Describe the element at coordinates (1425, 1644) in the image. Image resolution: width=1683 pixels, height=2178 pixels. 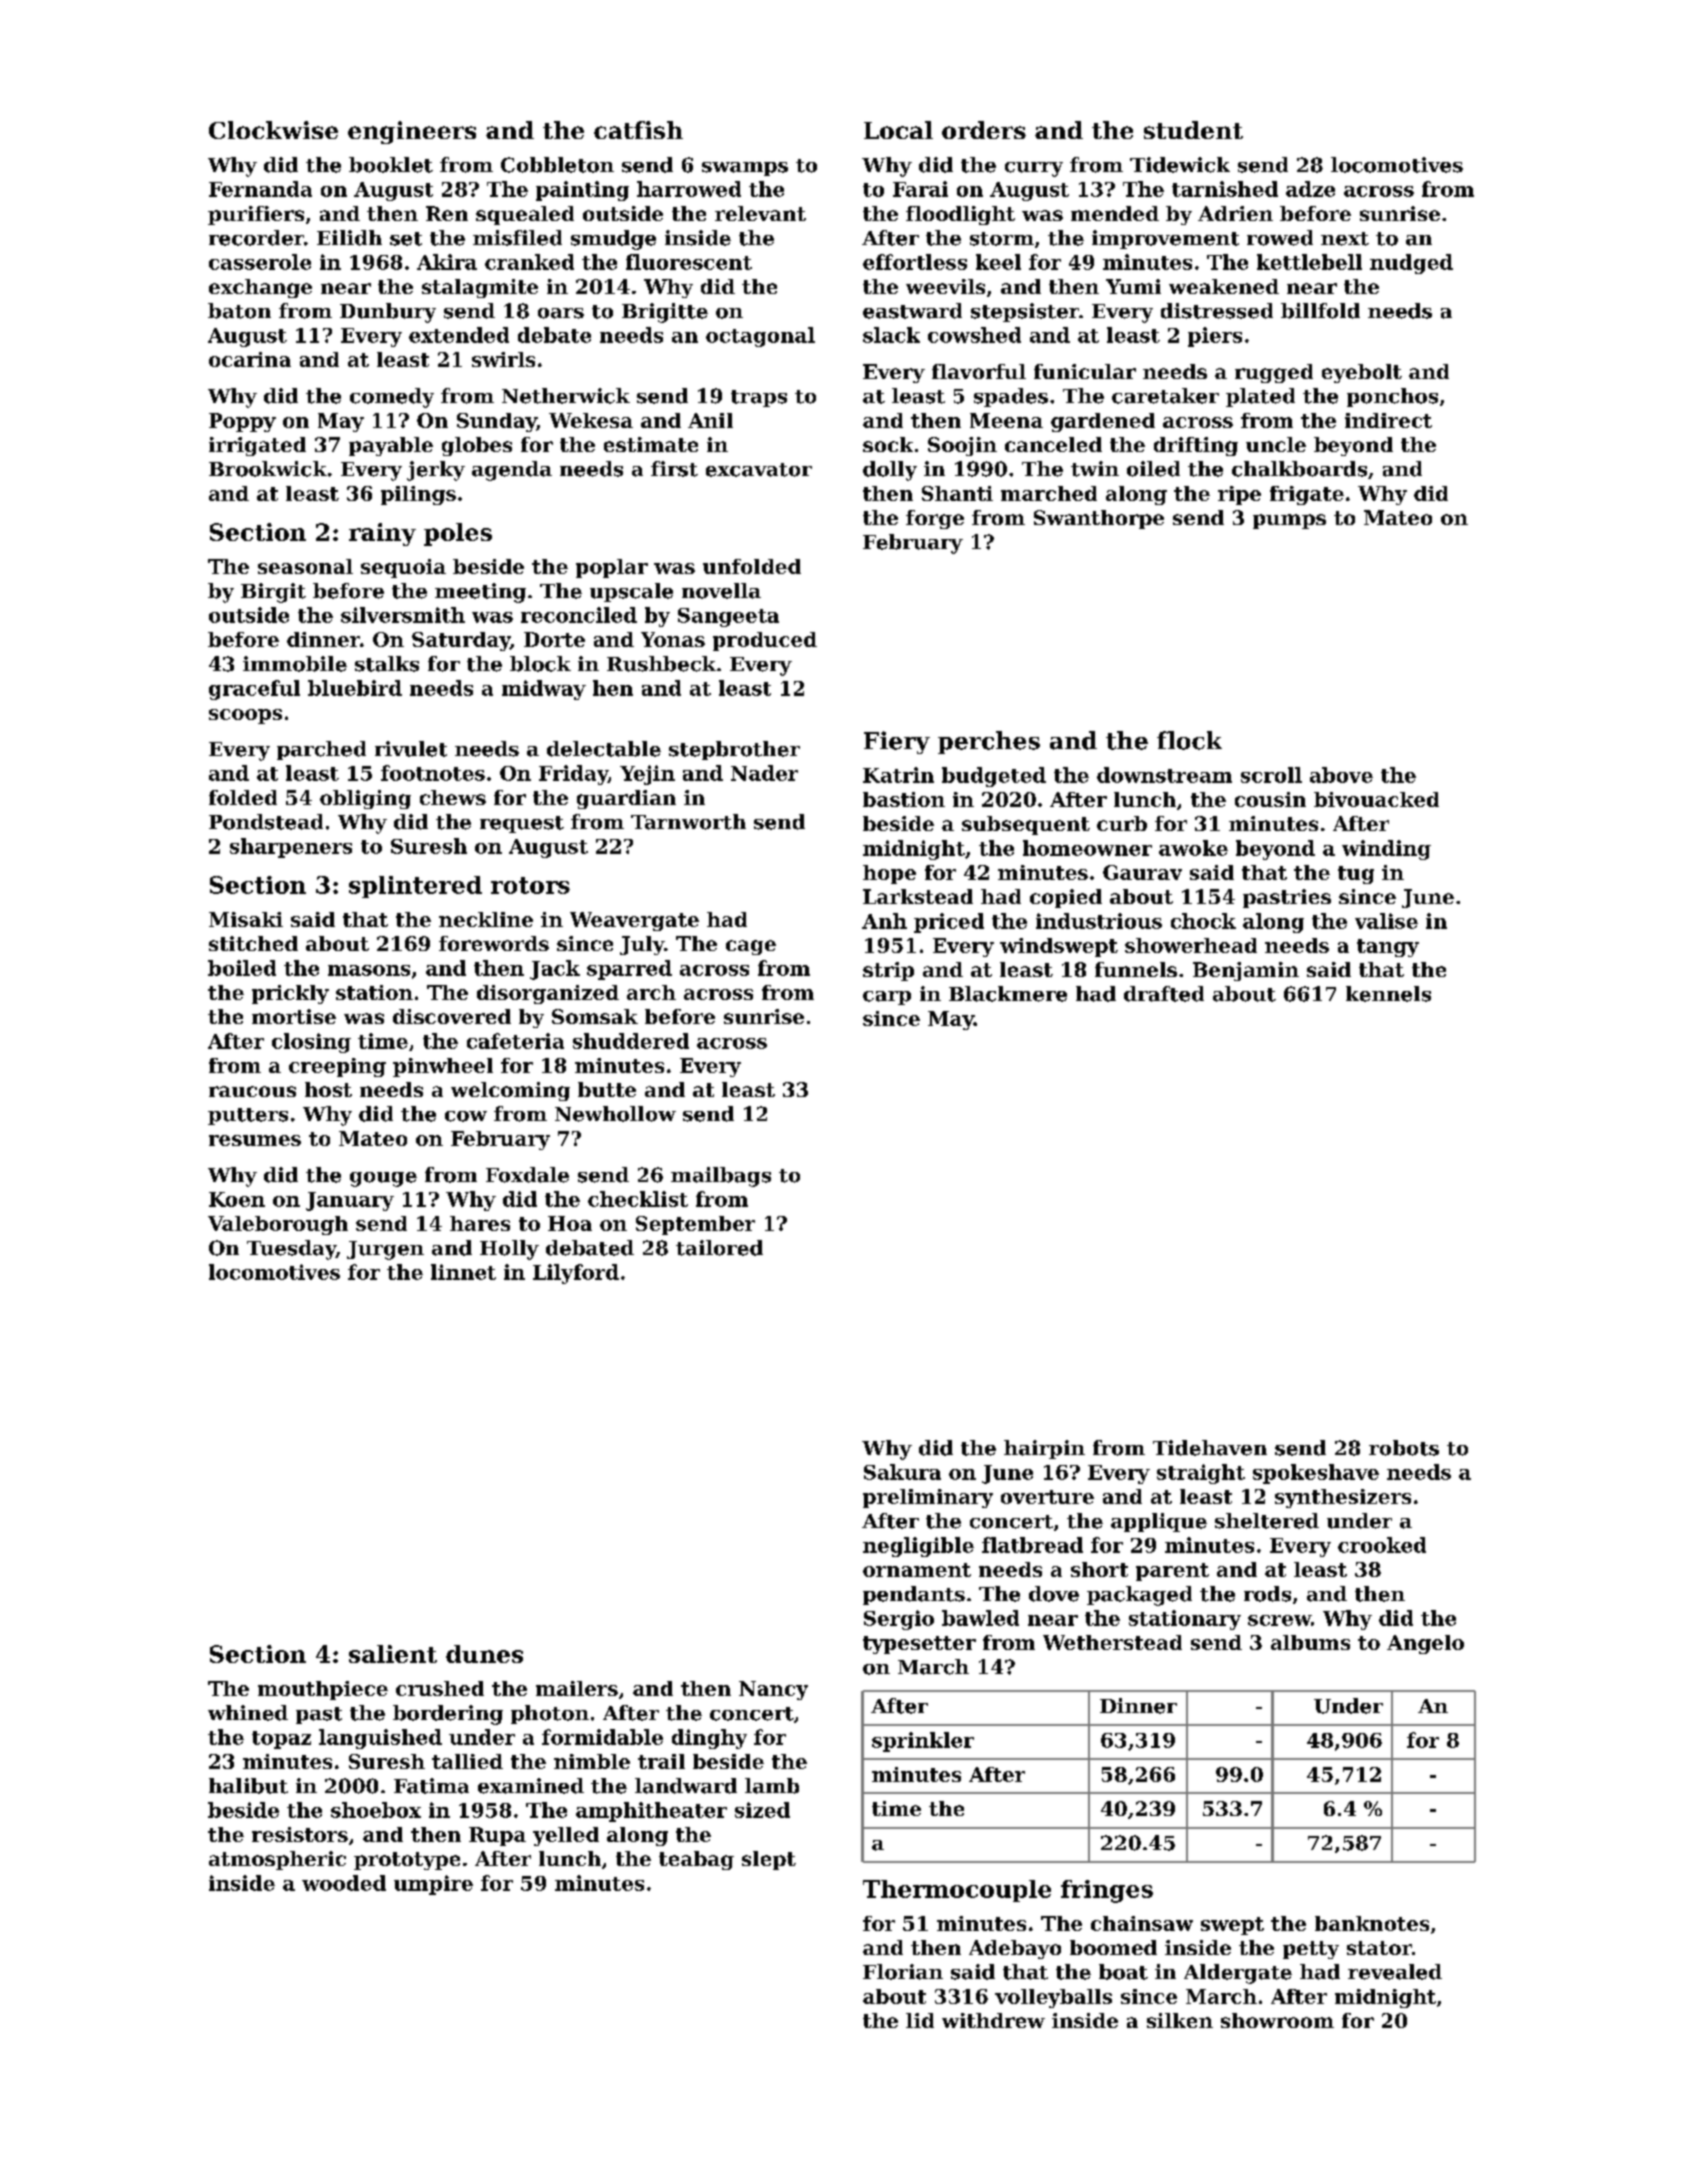
I see `Angelo` at that location.
